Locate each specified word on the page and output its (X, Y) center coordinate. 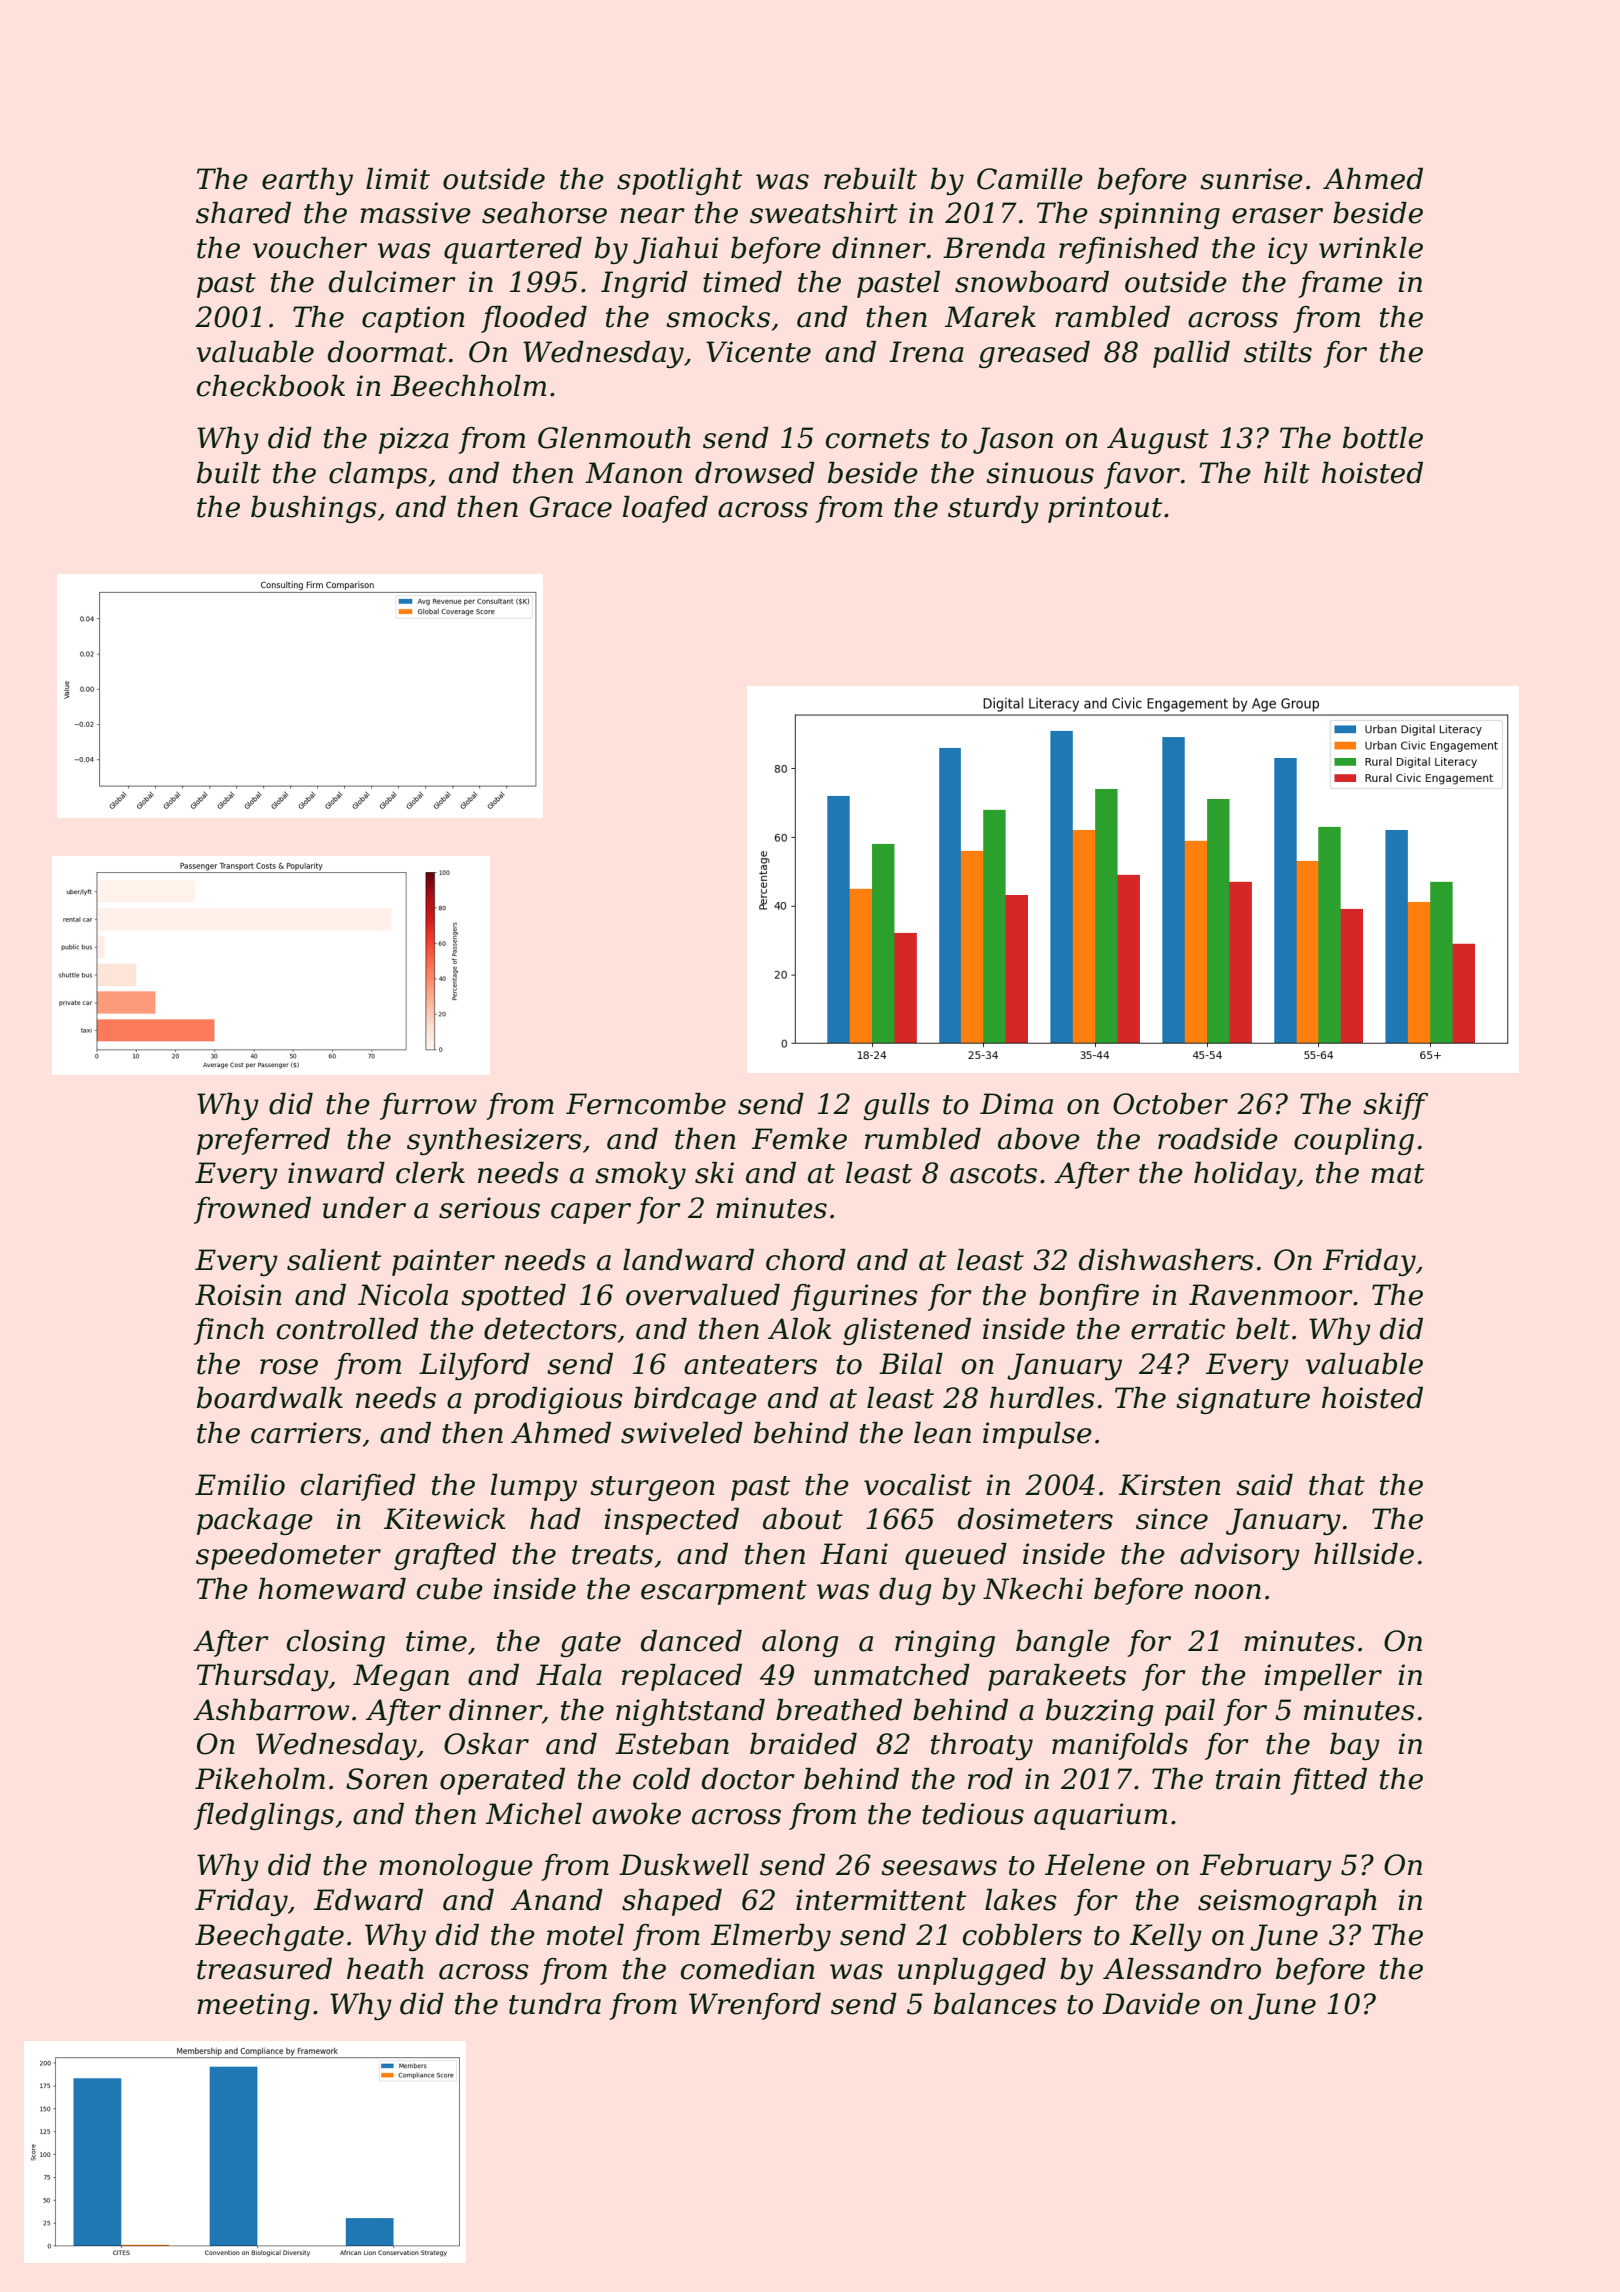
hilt (1287, 473)
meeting (253, 2006)
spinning (1159, 215)
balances (995, 2004)
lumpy (534, 1487)
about (803, 1519)
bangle (1063, 1643)
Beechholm (468, 386)
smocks (718, 317)
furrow (428, 1106)
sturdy (993, 509)
